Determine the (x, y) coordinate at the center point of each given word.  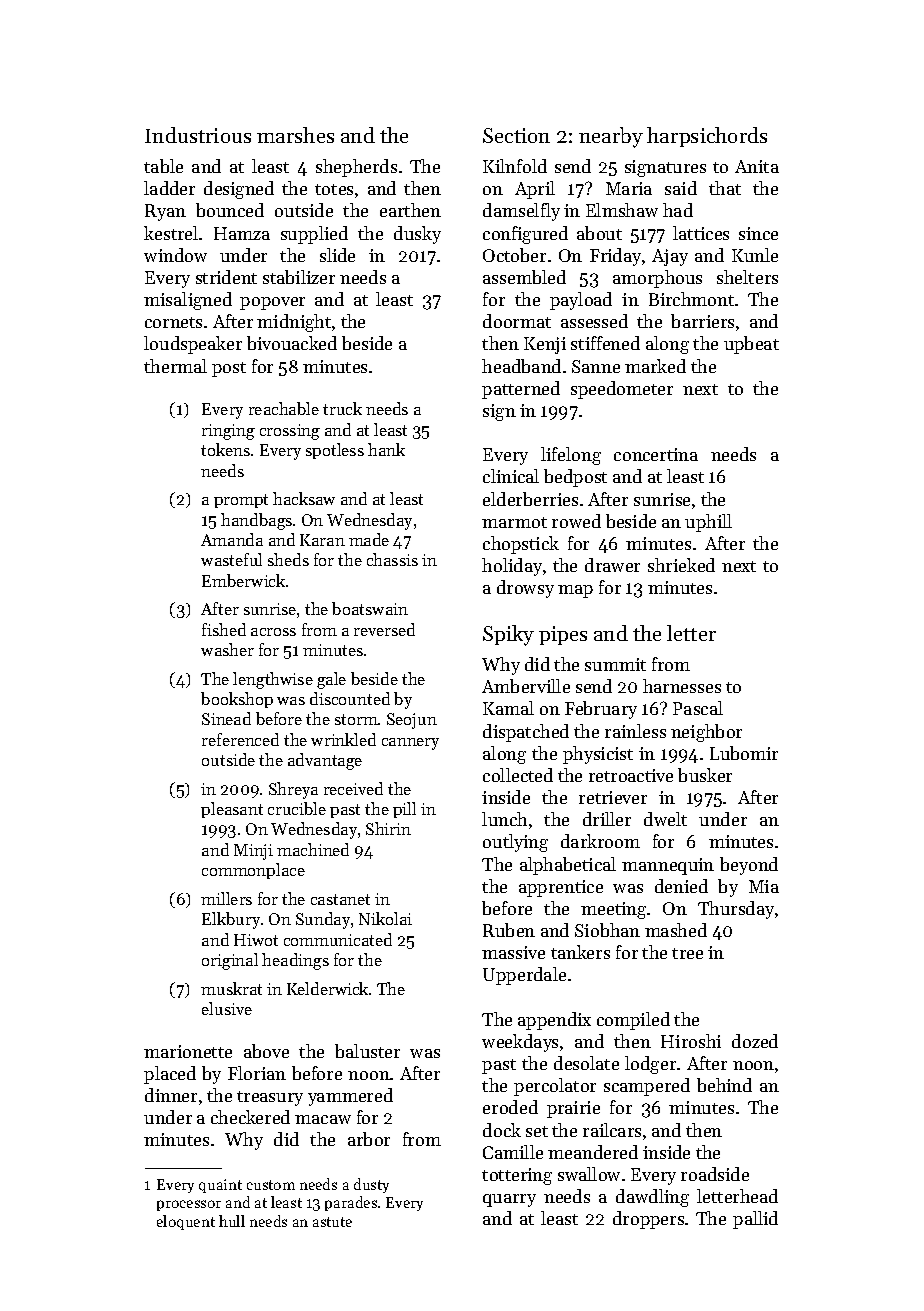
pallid (755, 1220)
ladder (169, 188)
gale (331, 680)
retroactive (631, 775)
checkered (250, 1117)
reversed (384, 629)
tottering (517, 1176)
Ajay (670, 257)
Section (516, 135)
